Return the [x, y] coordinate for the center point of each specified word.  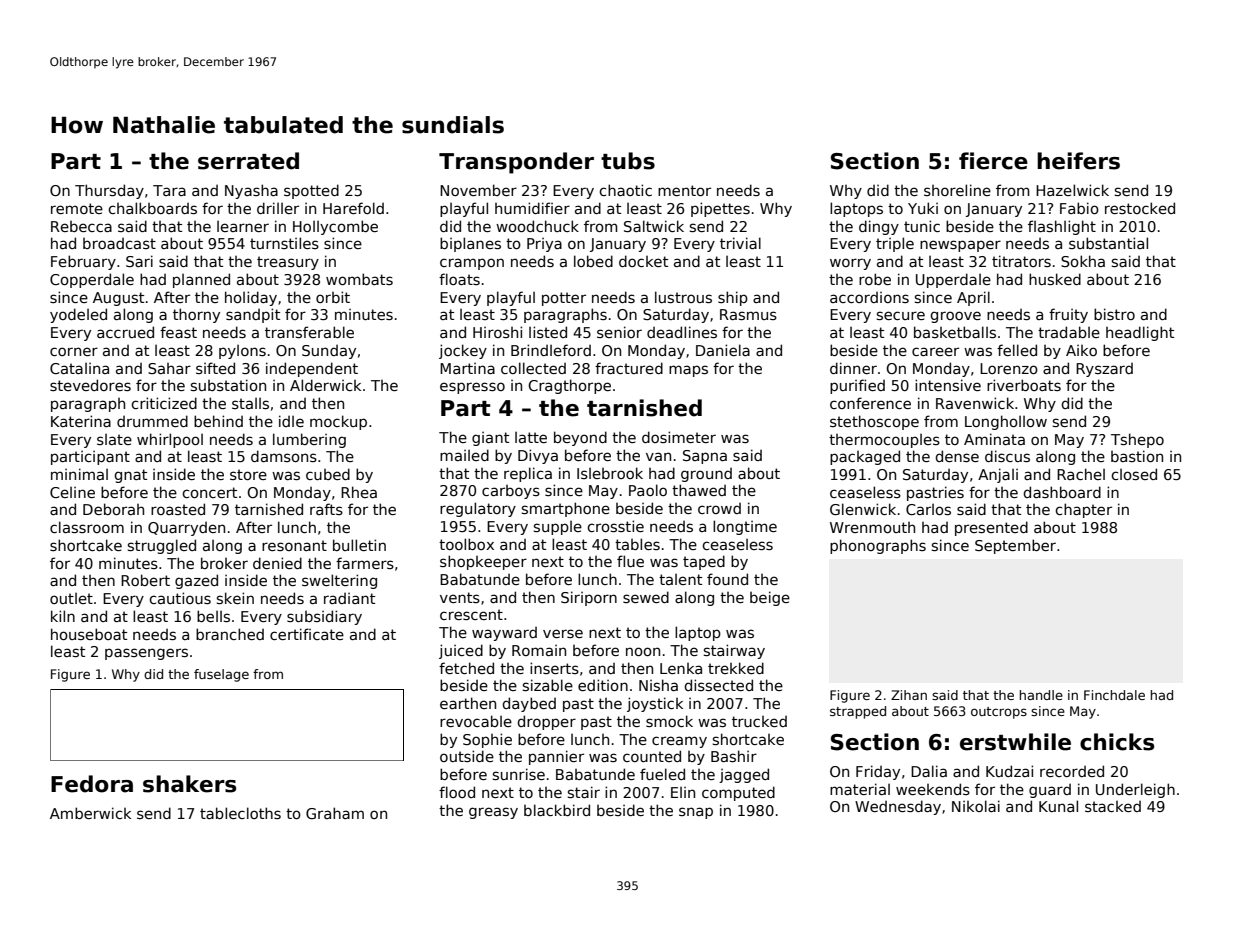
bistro [1114, 314]
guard [1050, 791]
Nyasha [251, 191]
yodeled [78, 315]
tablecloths [240, 813]
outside [467, 756]
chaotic [625, 190]
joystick [655, 704]
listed [548, 332]
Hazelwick [1072, 190]
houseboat [89, 634]
